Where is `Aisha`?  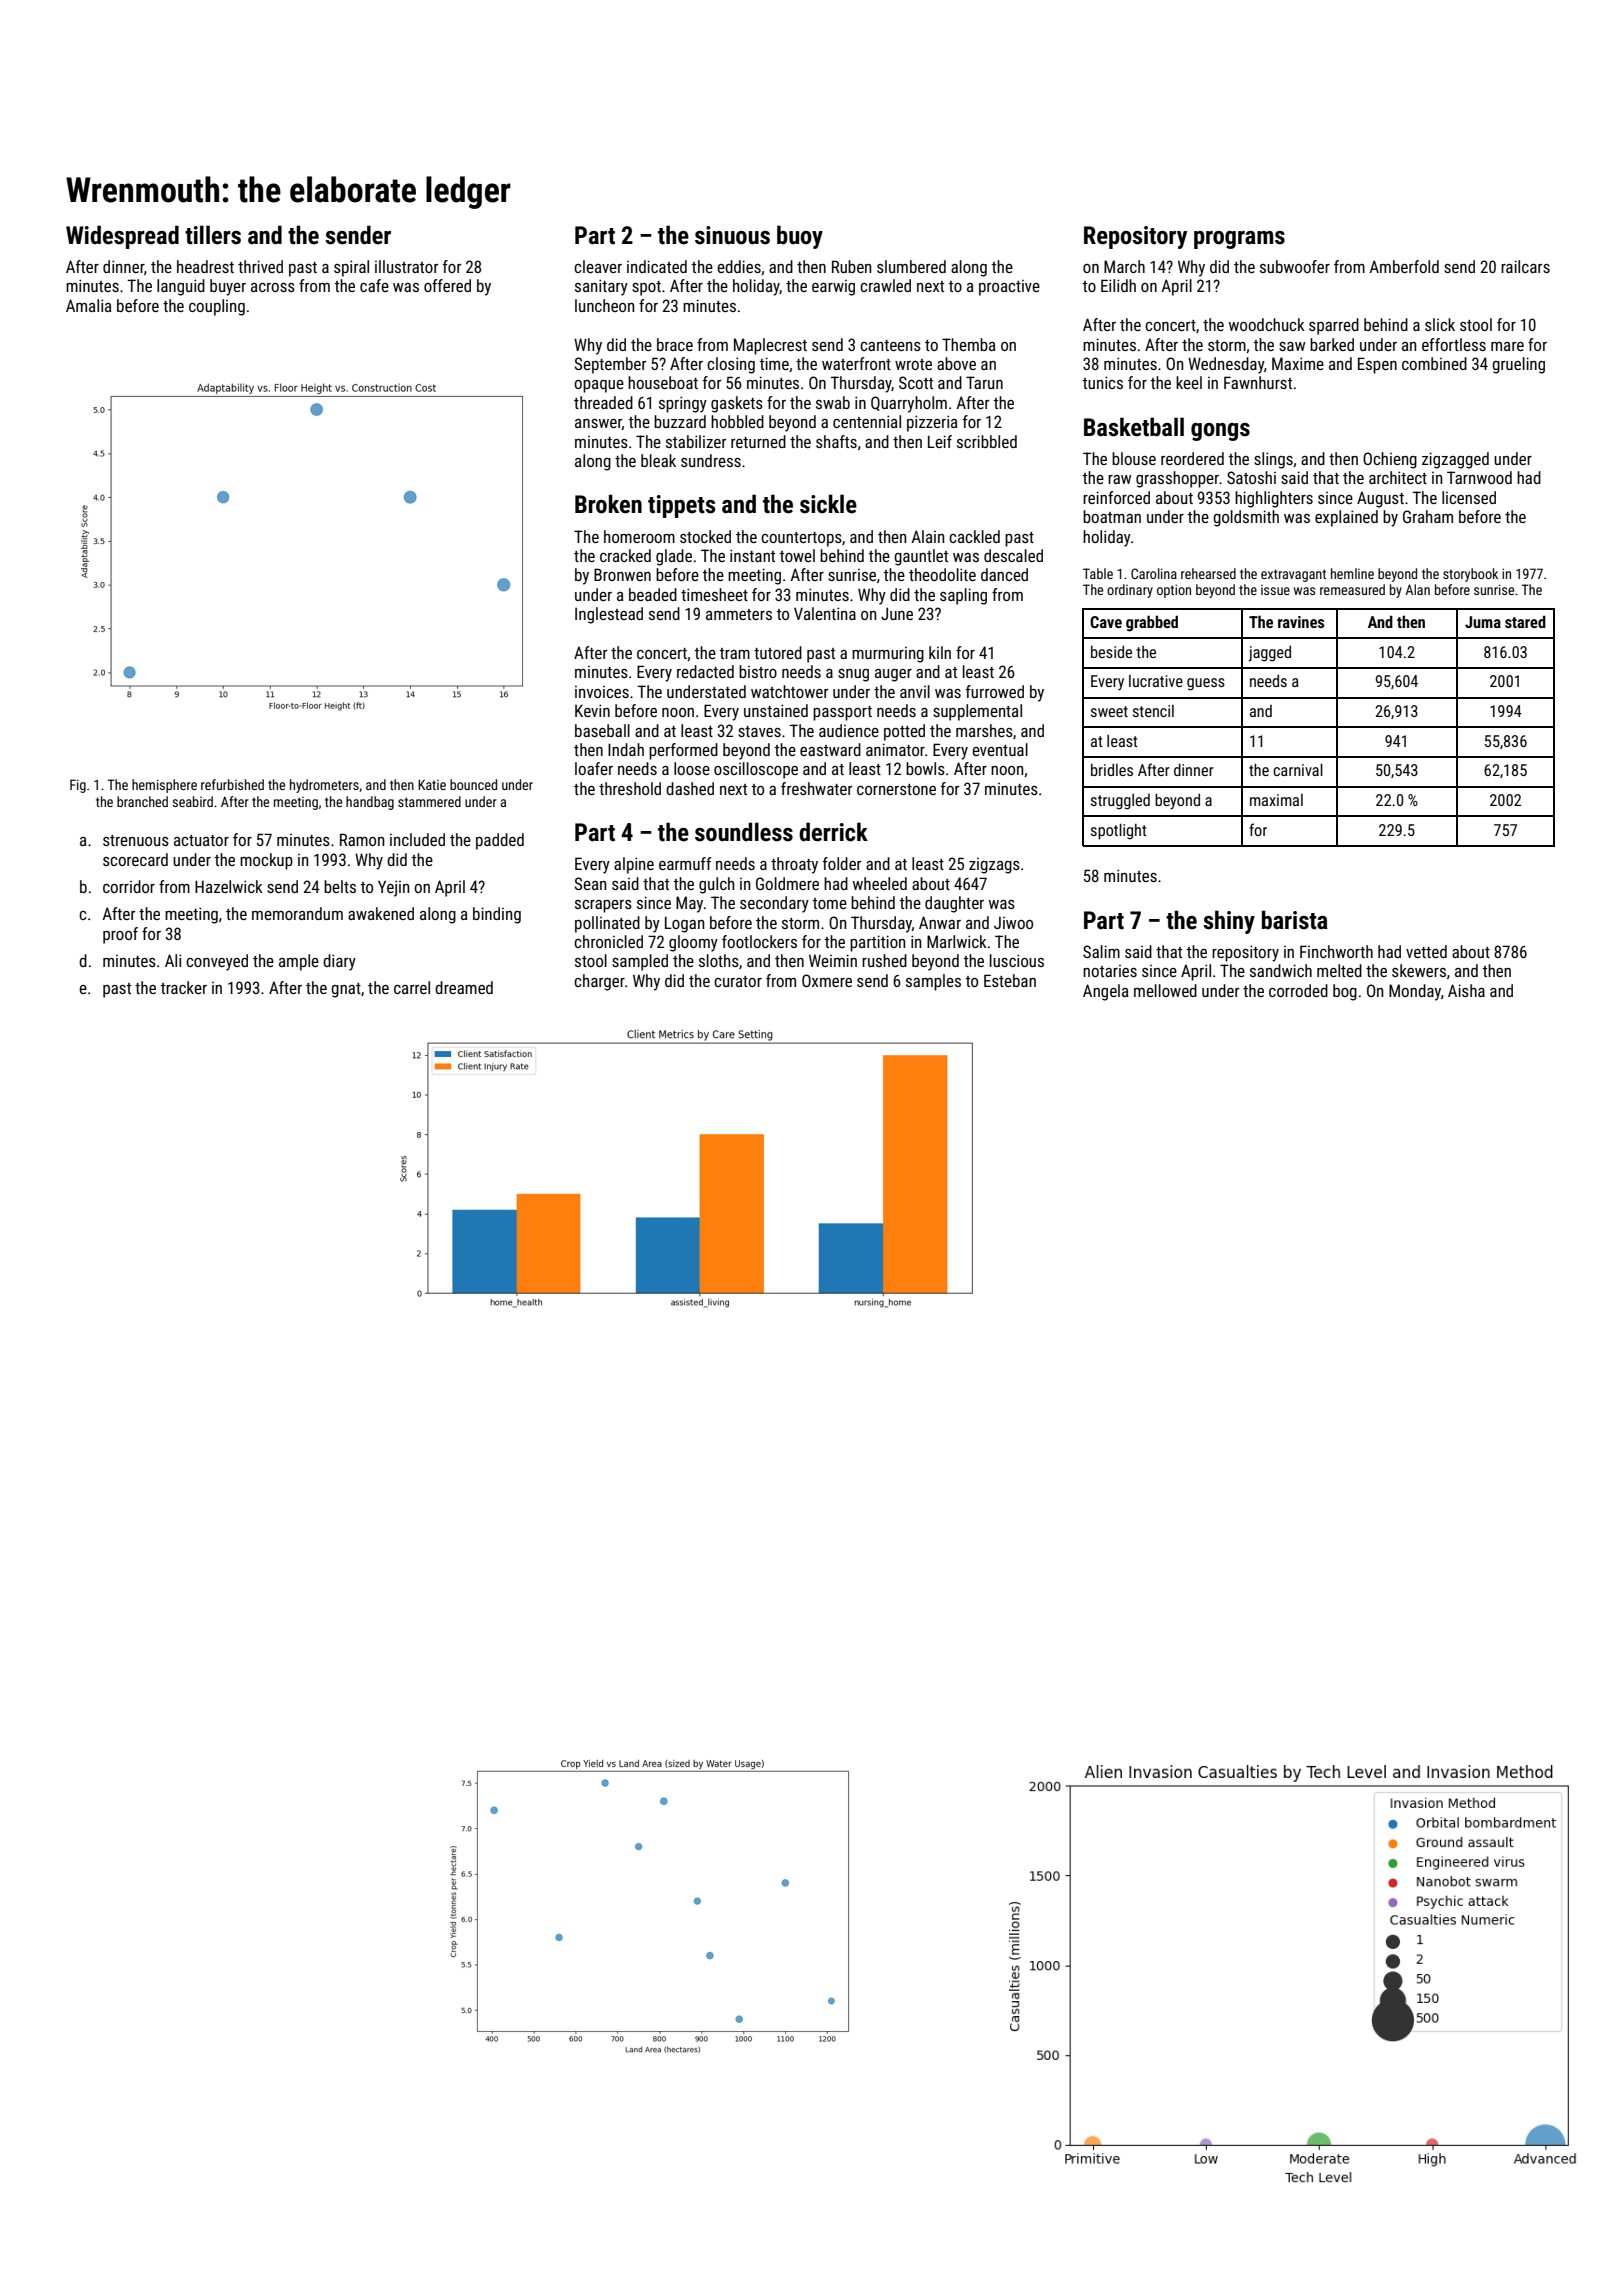 Aisha is located at coordinates (1466, 990).
